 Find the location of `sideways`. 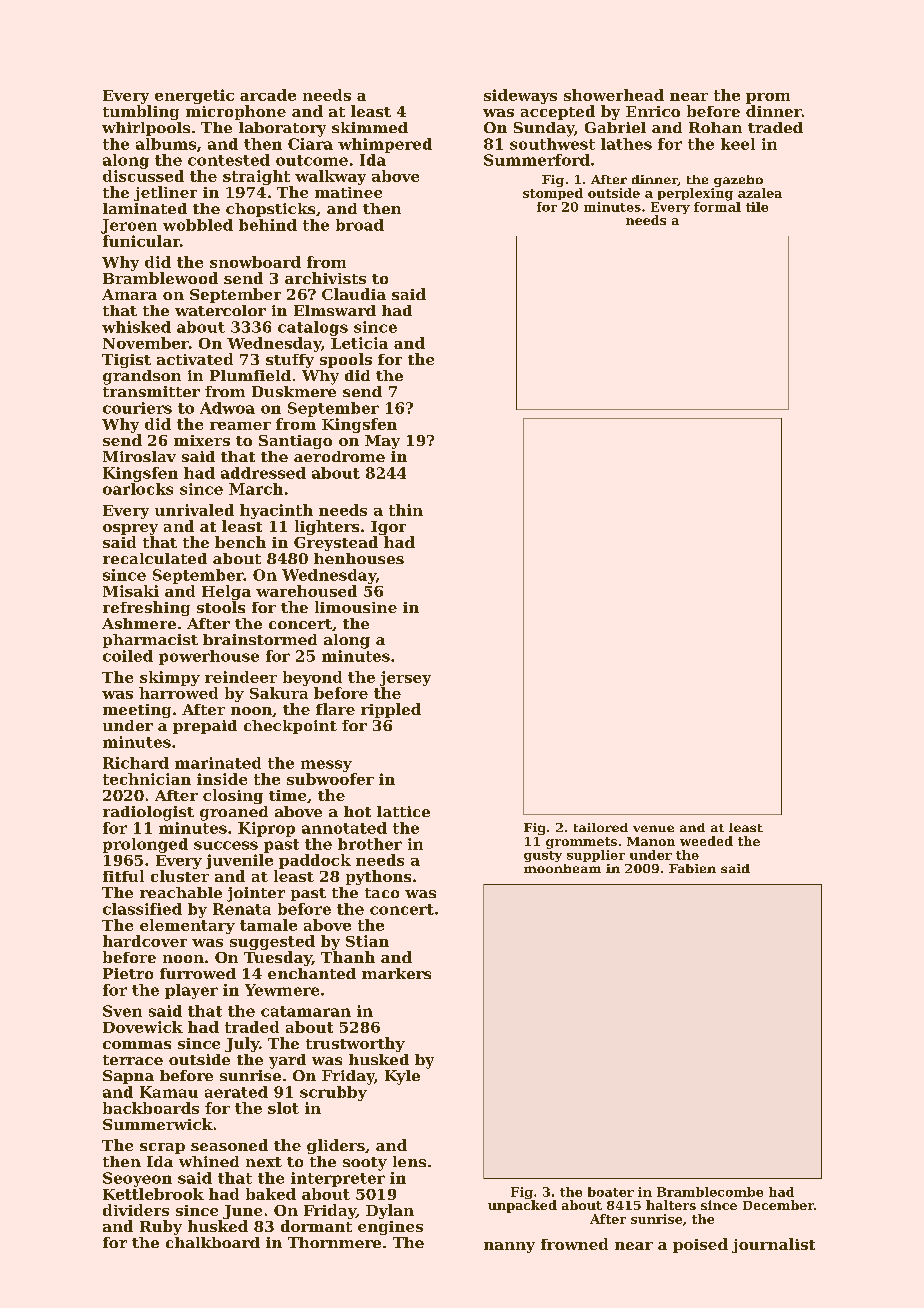

sideways is located at coordinates (520, 96).
